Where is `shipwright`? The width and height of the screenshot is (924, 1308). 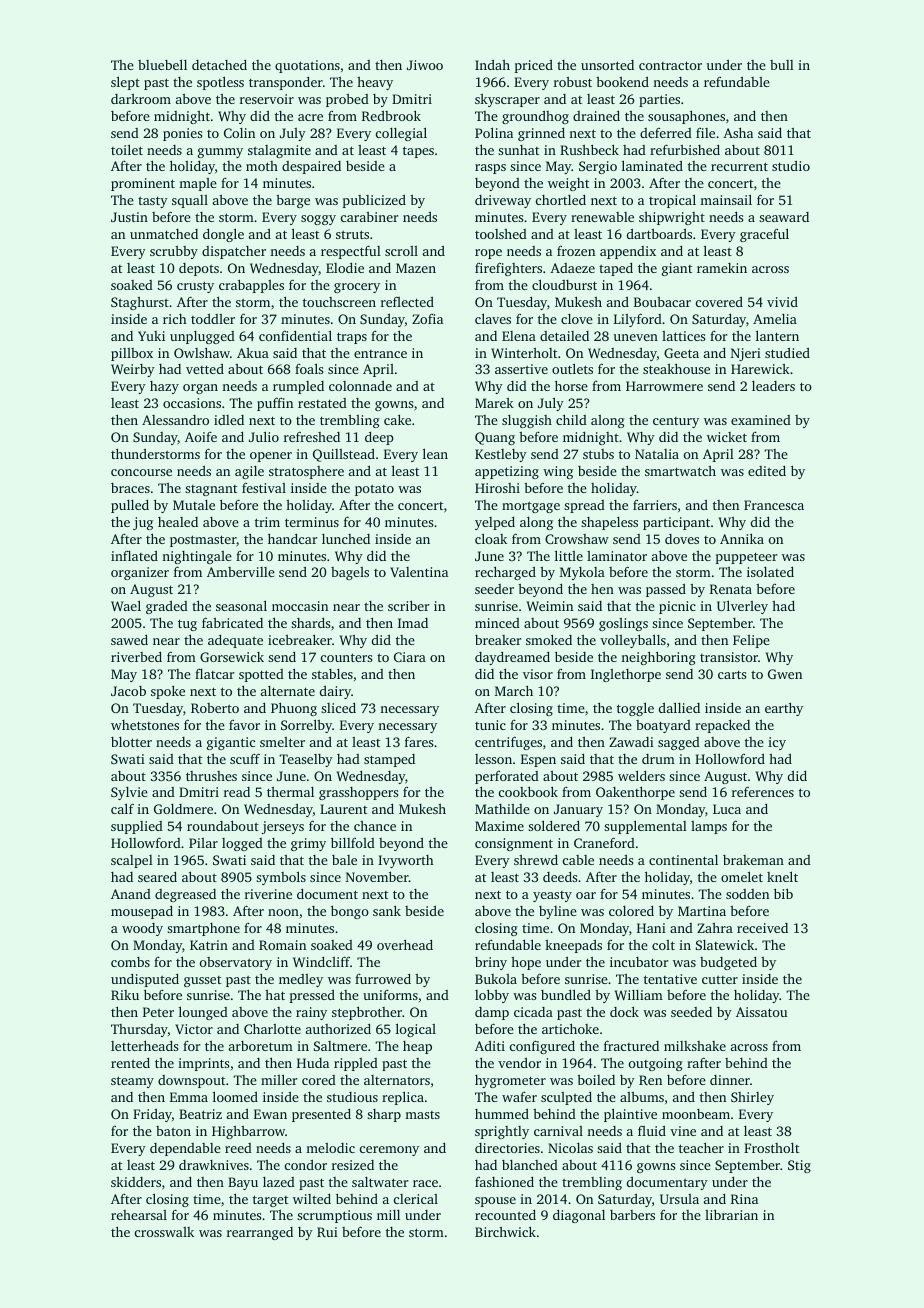
shipwright is located at coordinates (672, 218).
